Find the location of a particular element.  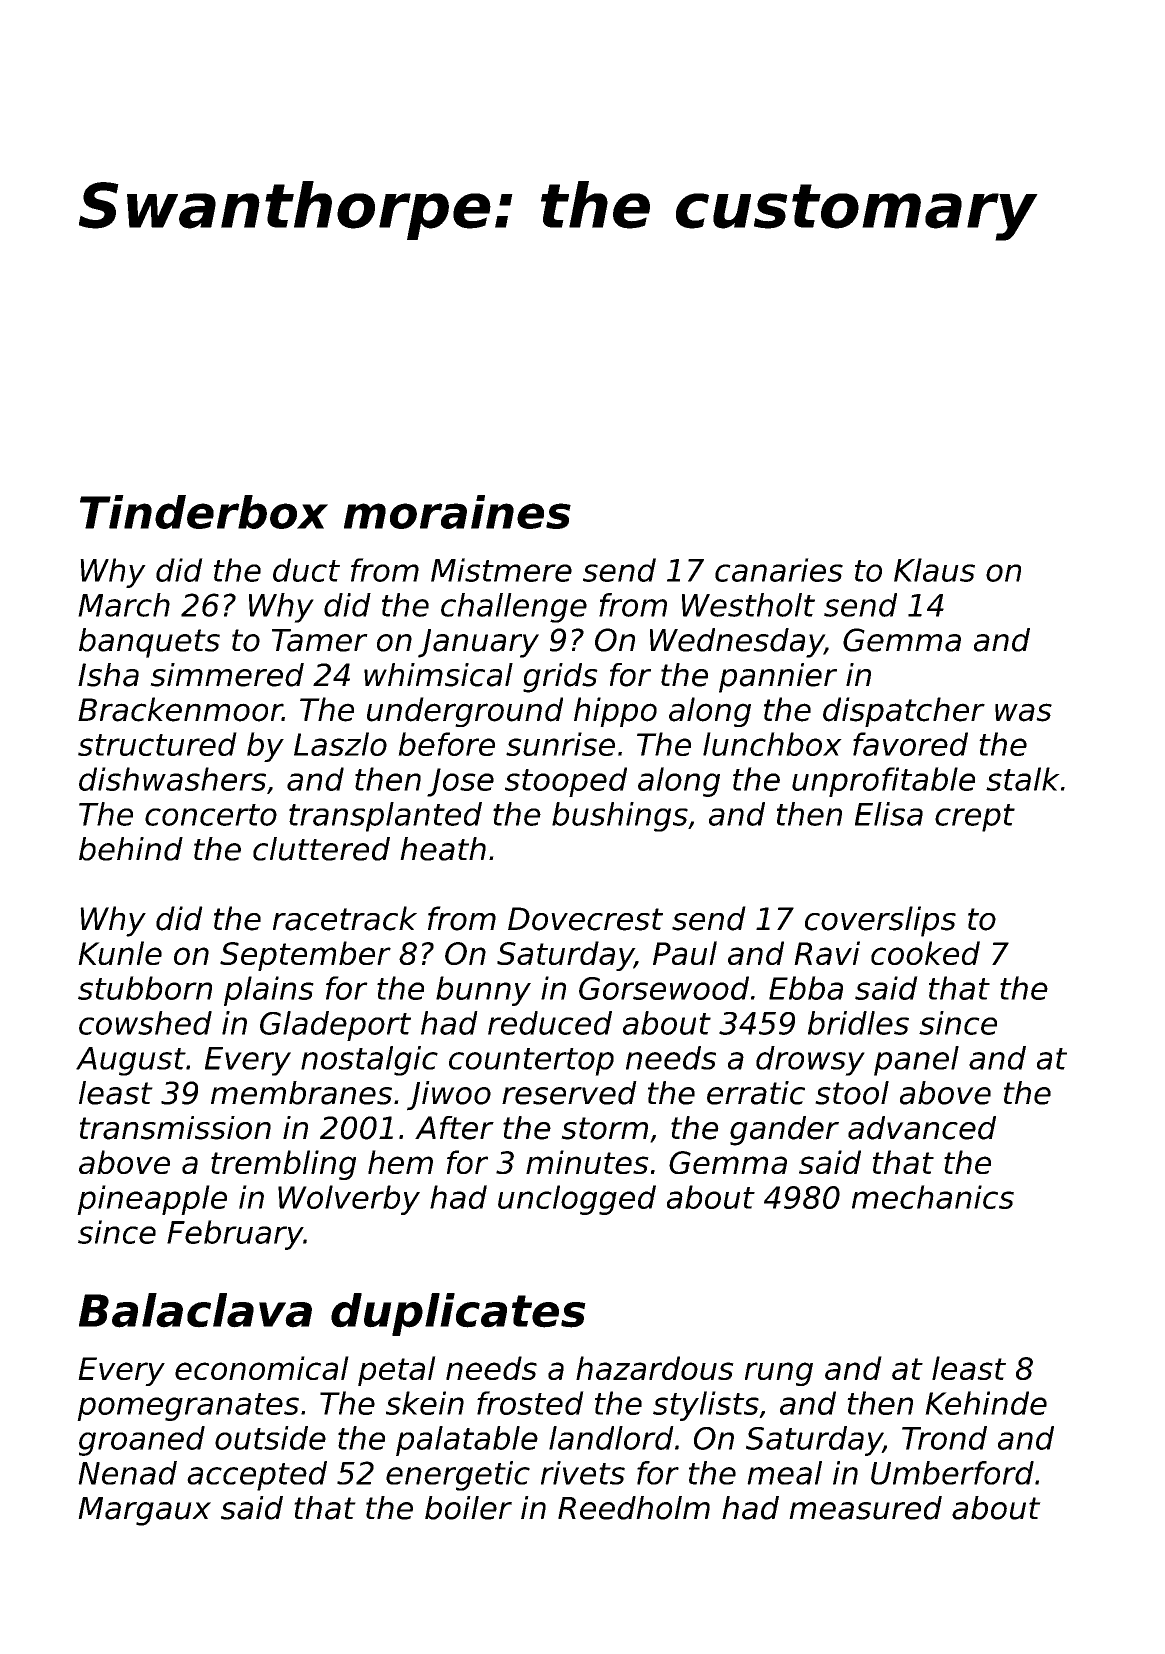

Tinderbox is located at coordinates (204, 512).
